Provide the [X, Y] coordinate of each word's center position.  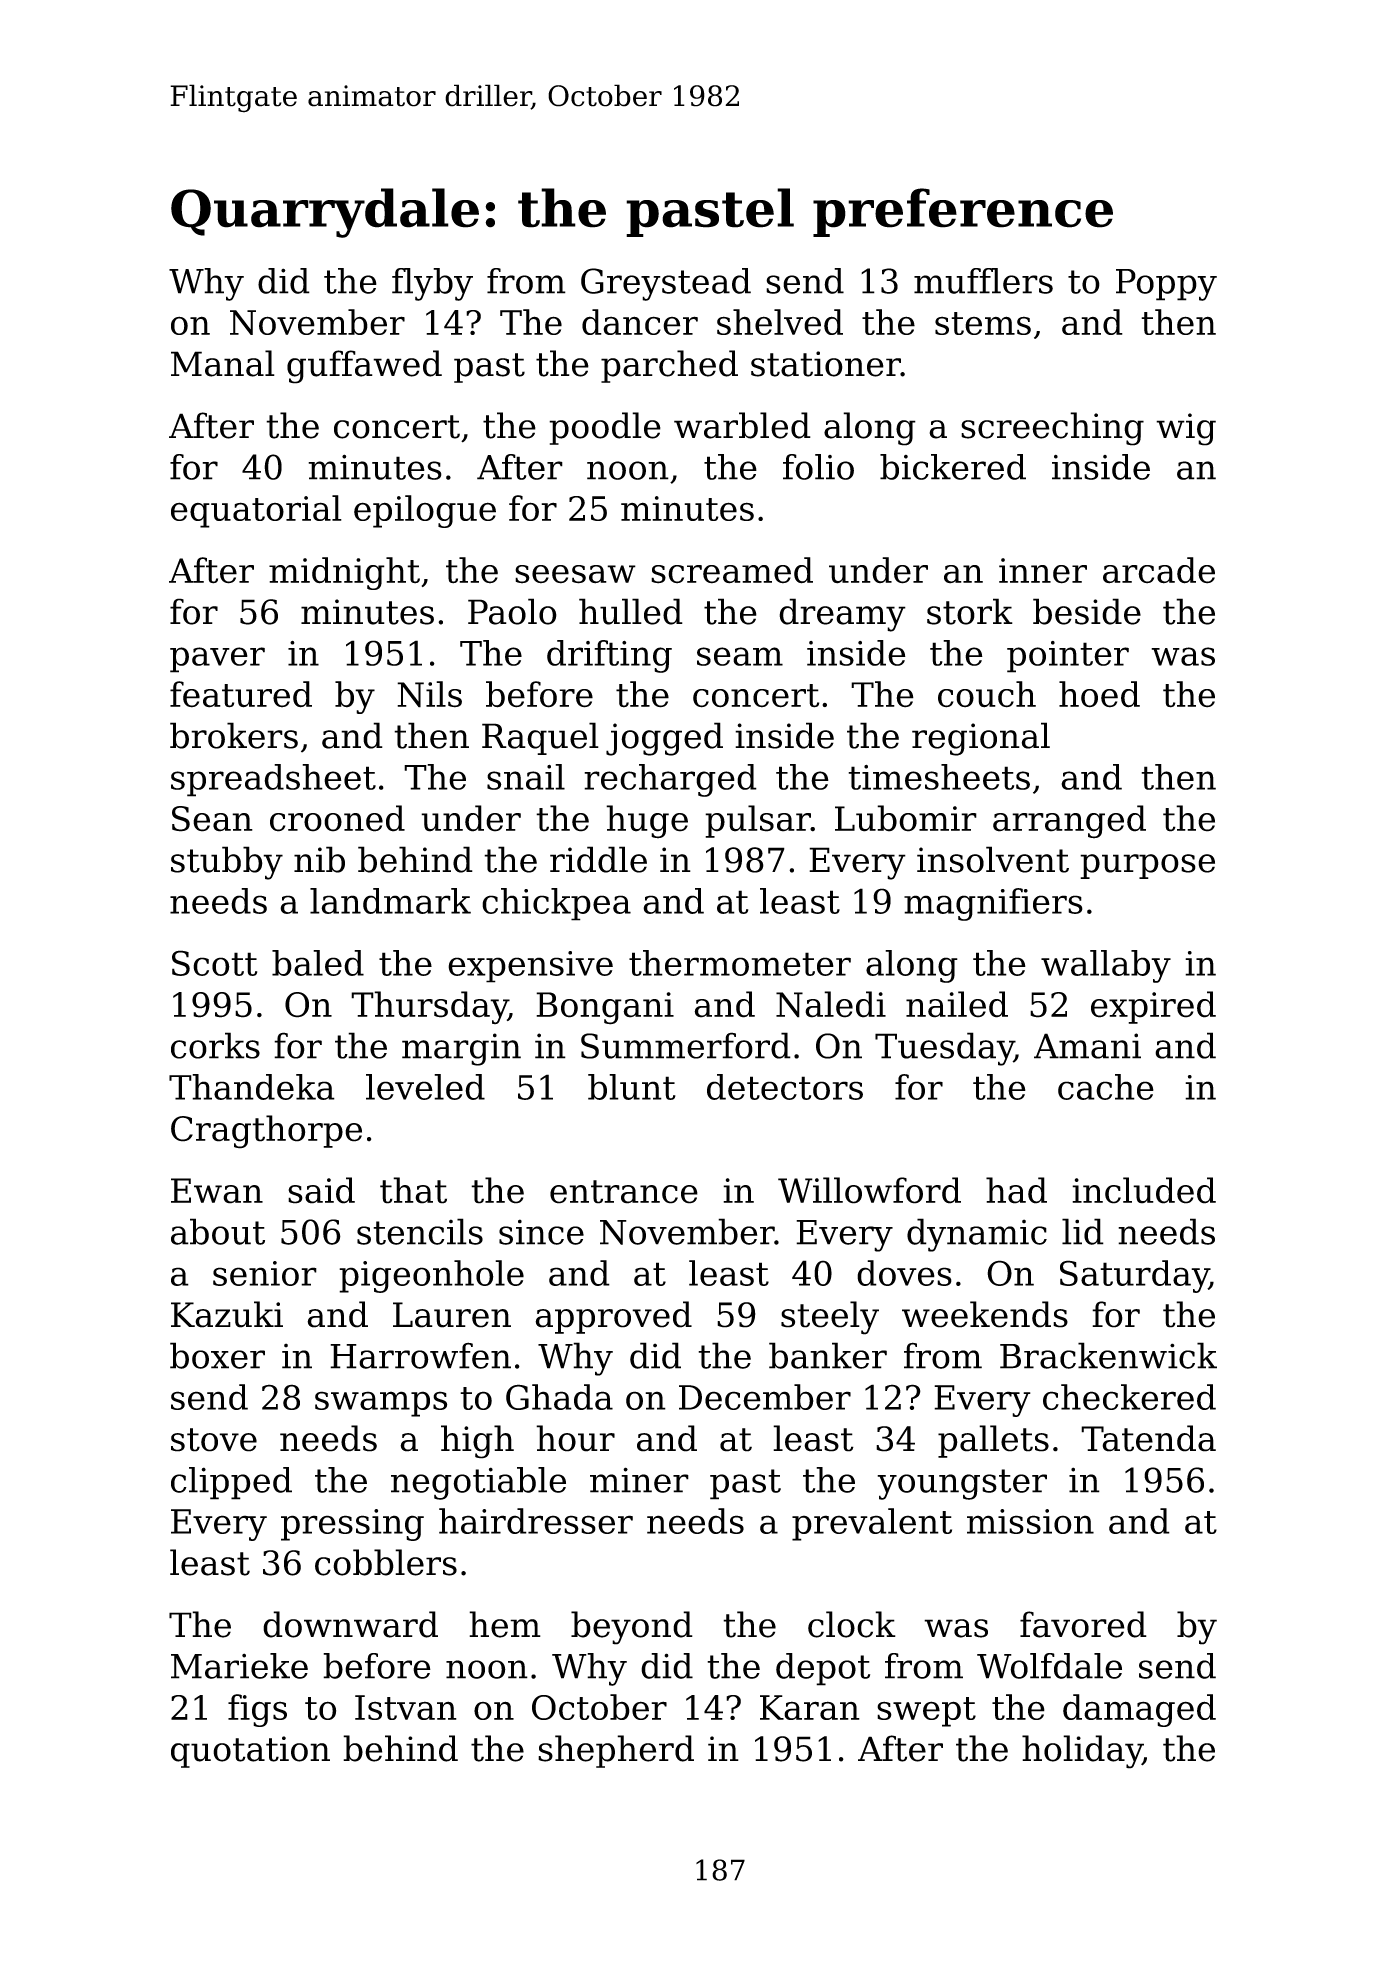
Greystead [666, 284]
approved [613, 1317]
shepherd [616, 1751]
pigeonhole [431, 1276]
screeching [1052, 429]
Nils [429, 694]
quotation [250, 1752]
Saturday [1134, 1276]
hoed [1099, 694]
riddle [598, 859]
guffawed [364, 367]
